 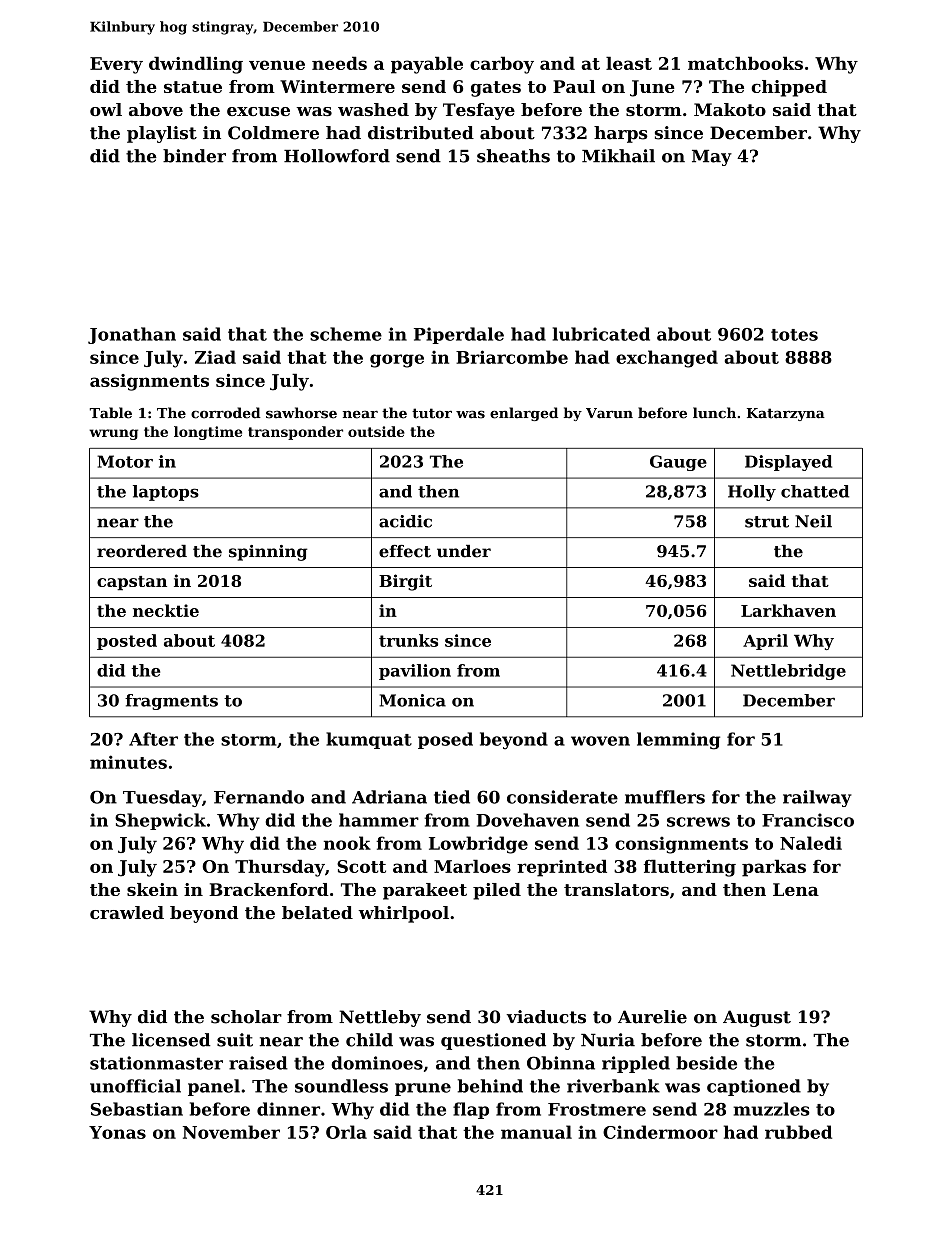 I want to click on June, so click(x=652, y=88).
